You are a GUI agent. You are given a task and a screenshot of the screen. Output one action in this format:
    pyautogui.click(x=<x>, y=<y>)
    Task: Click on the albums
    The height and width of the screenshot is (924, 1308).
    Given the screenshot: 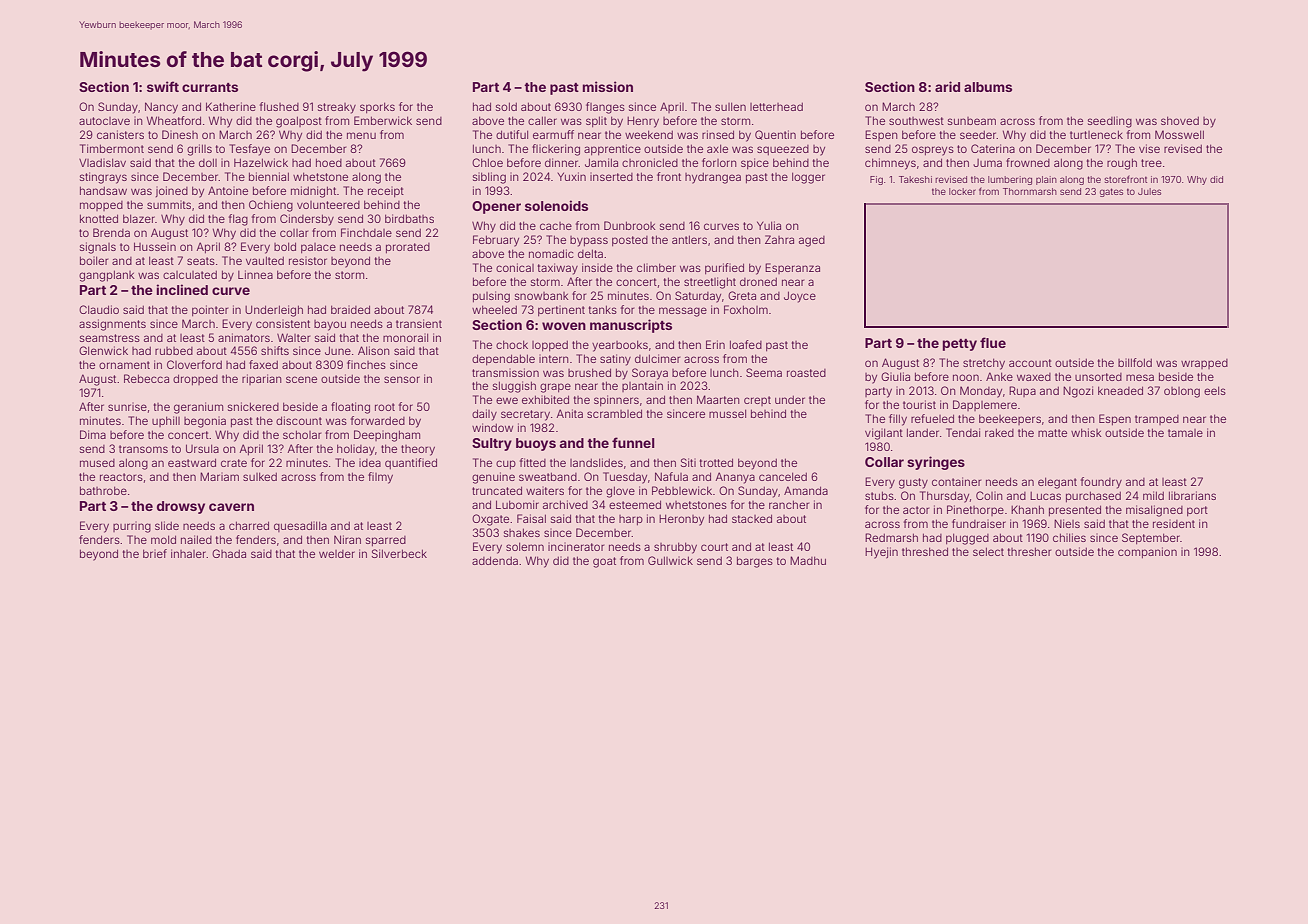 What is the action you would take?
    pyautogui.click(x=988, y=87)
